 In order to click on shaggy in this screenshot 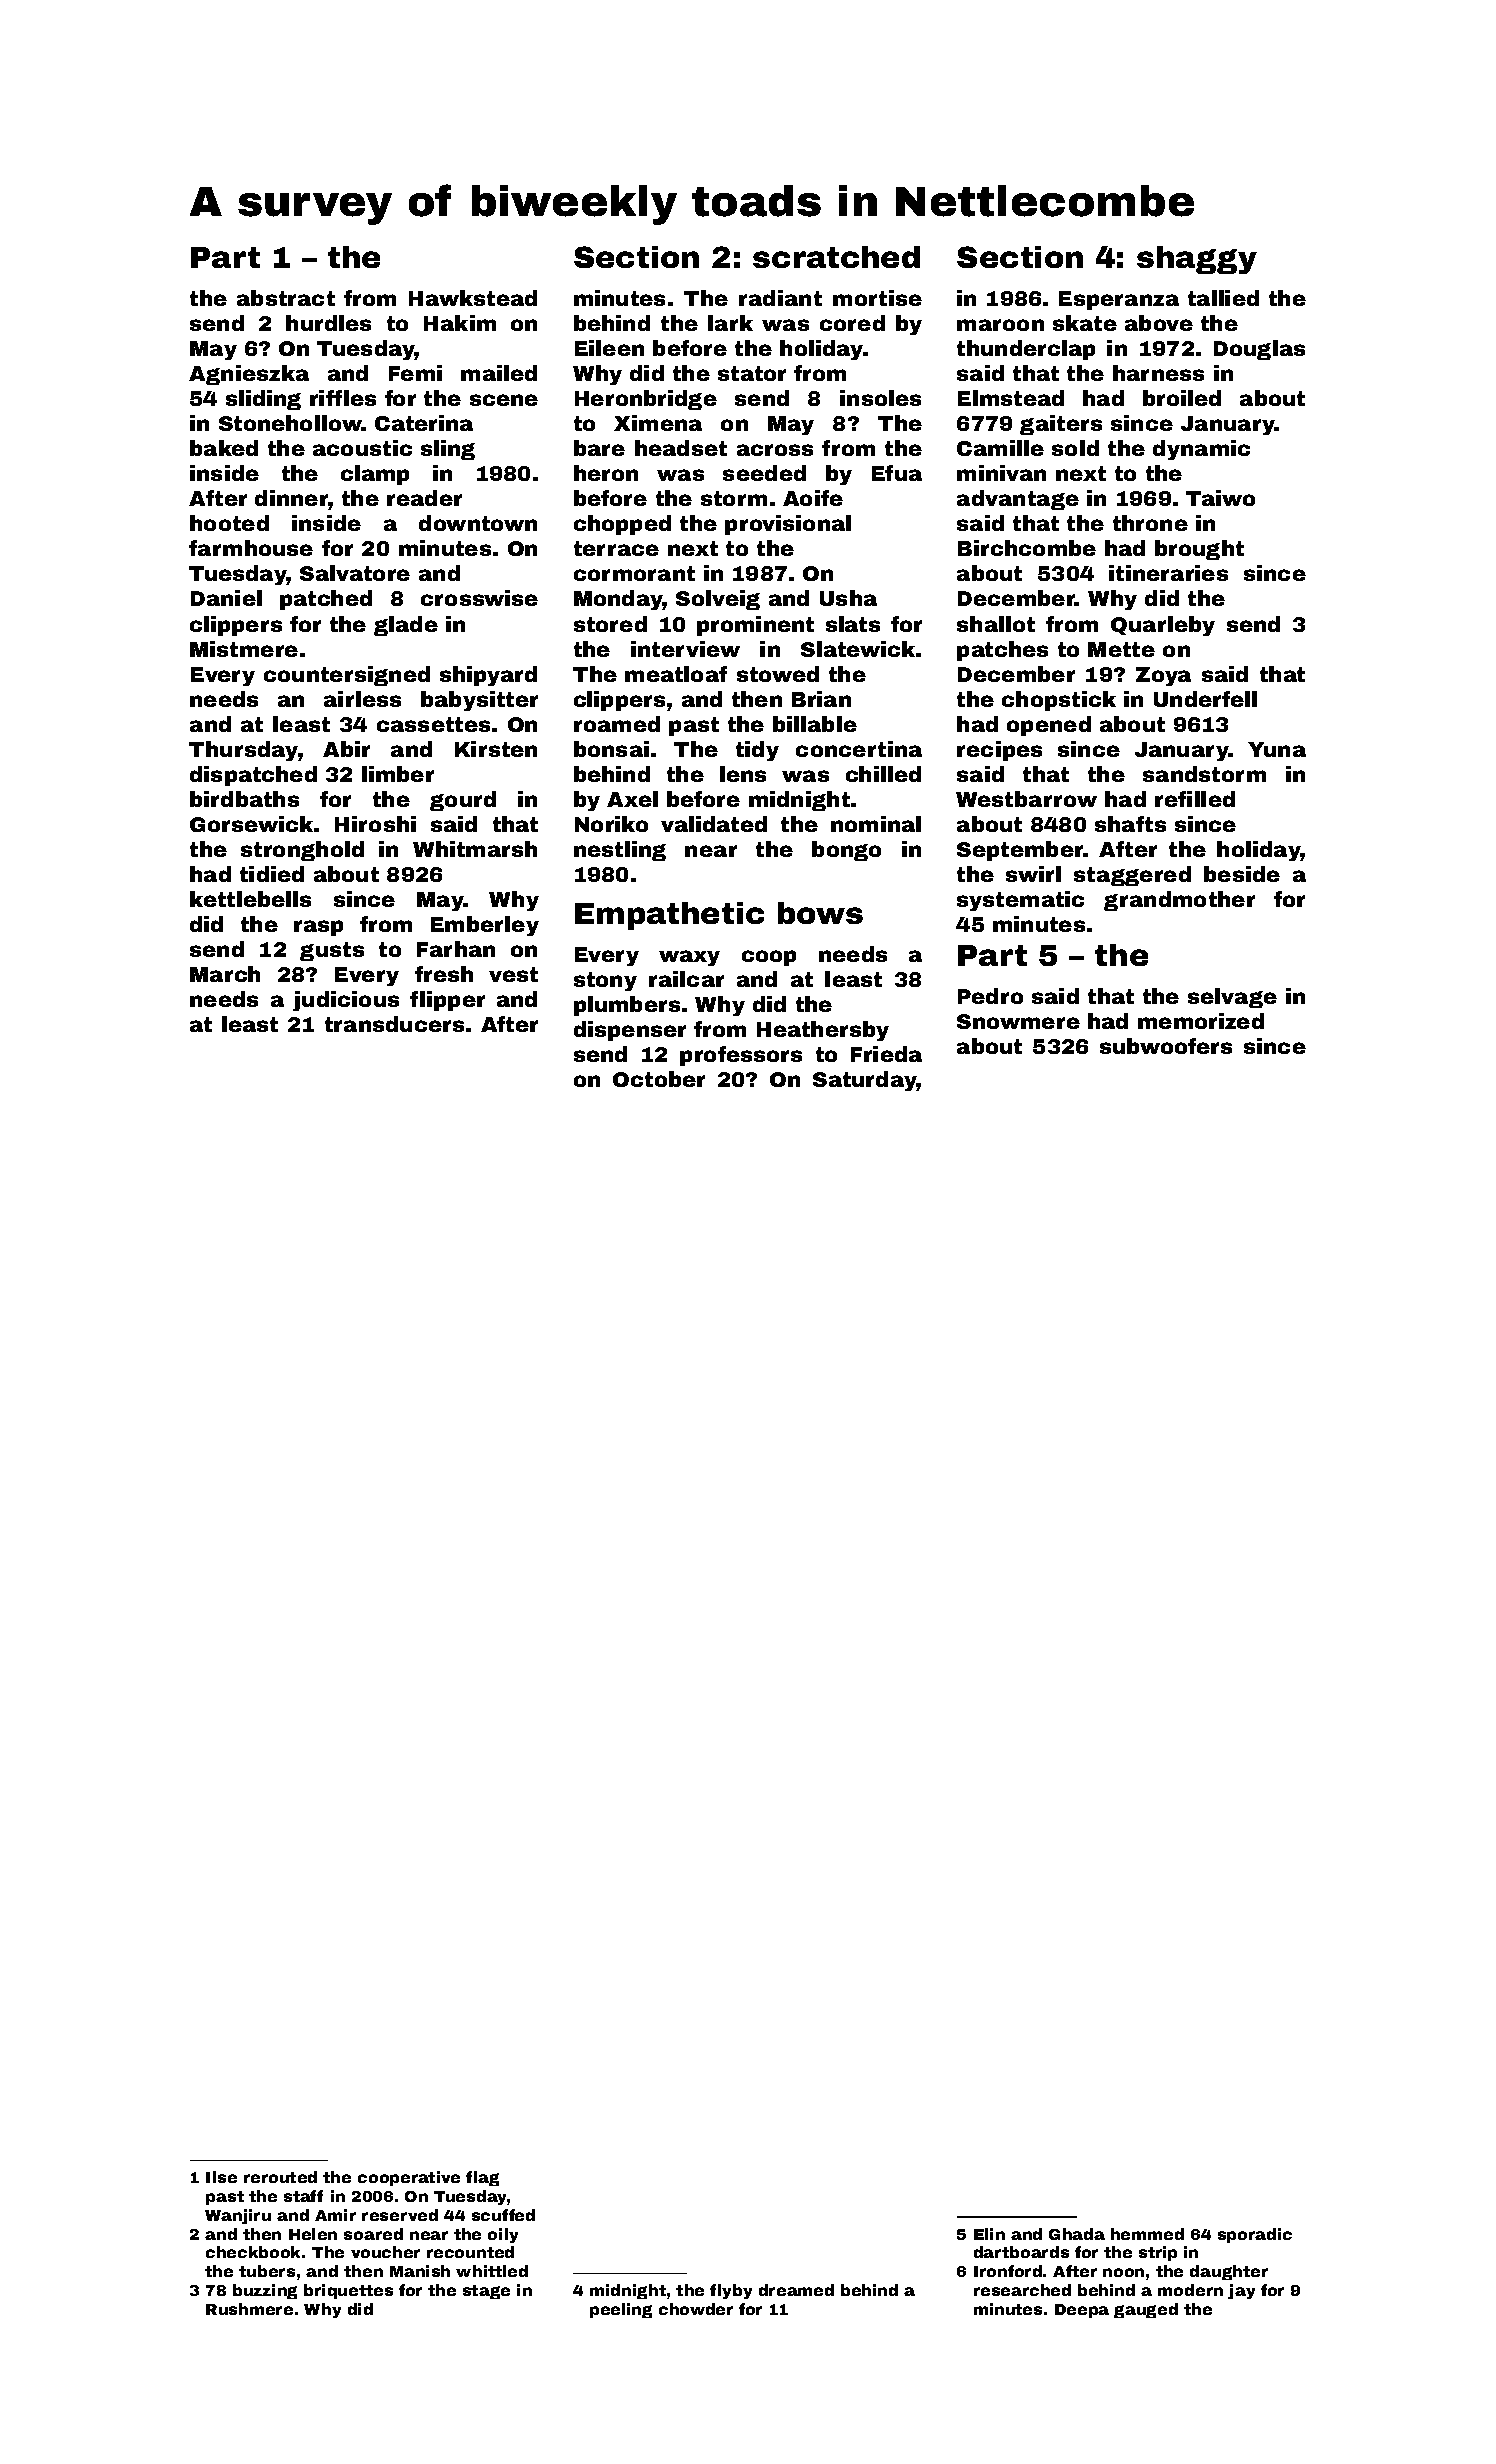, I will do `click(1197, 260)`.
